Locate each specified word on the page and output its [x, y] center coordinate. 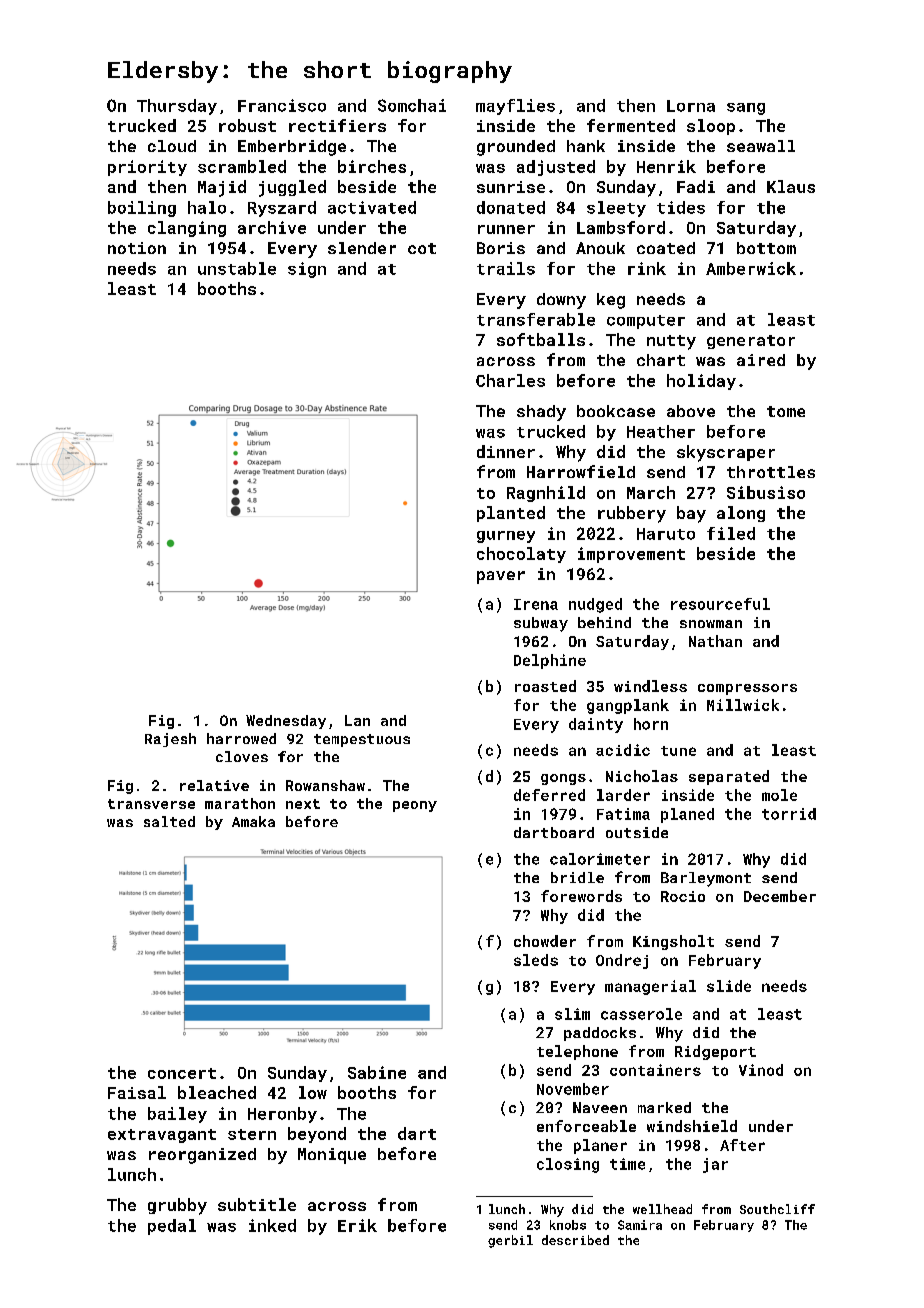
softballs [541, 339]
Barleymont [706, 879]
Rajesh [170, 740]
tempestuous [362, 740]
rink [647, 268]
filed [731, 533]
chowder [545, 941]
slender [362, 248]
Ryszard [282, 209]
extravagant [162, 1136]
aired [761, 360]
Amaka [253, 821]
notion [137, 248]
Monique [332, 1156]
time [627, 1164]
